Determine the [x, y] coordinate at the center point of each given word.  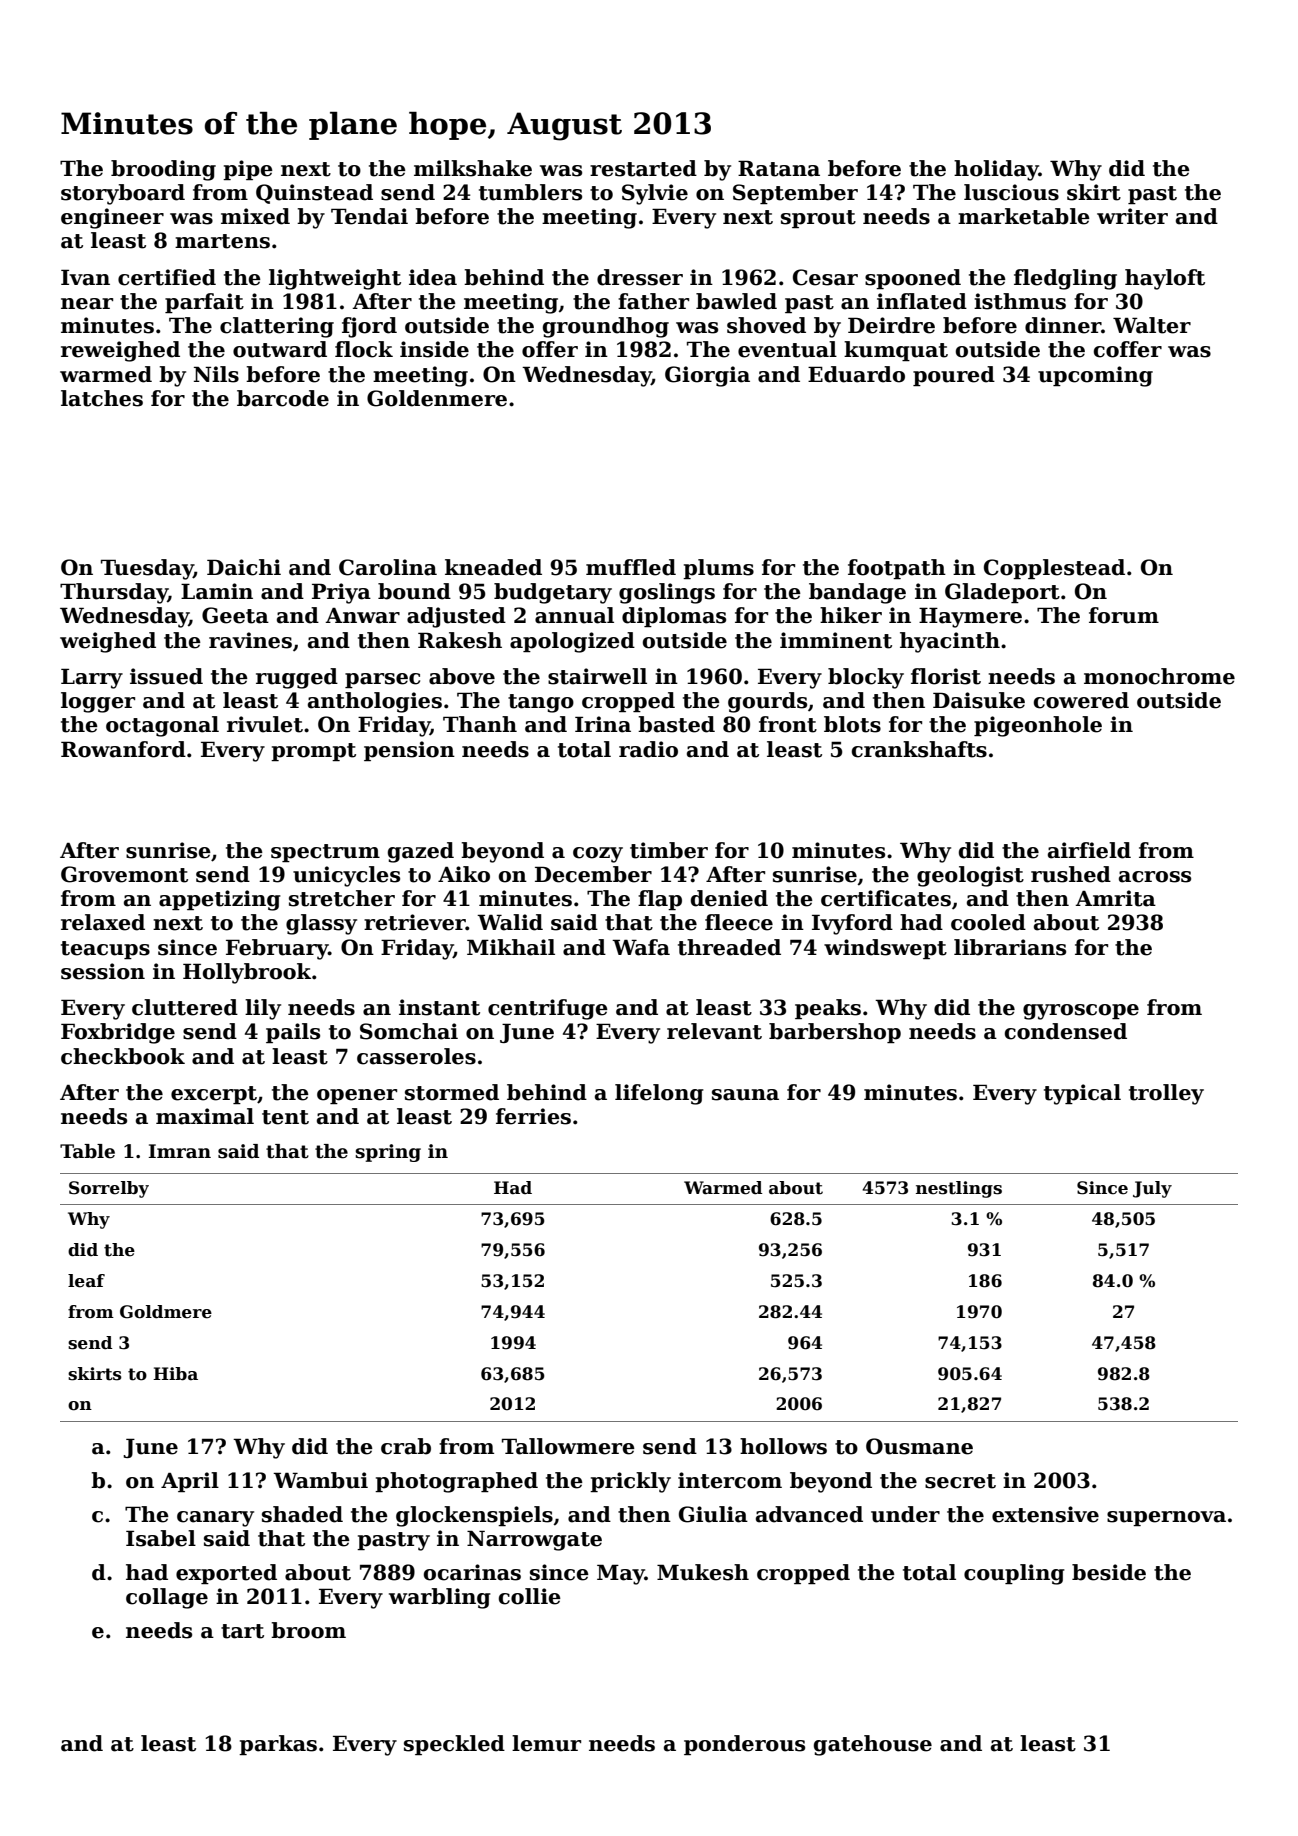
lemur [546, 1743]
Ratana [779, 168]
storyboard [123, 194]
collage [167, 1598]
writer [1132, 216]
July [1152, 1189]
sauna [745, 1095]
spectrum [325, 853]
